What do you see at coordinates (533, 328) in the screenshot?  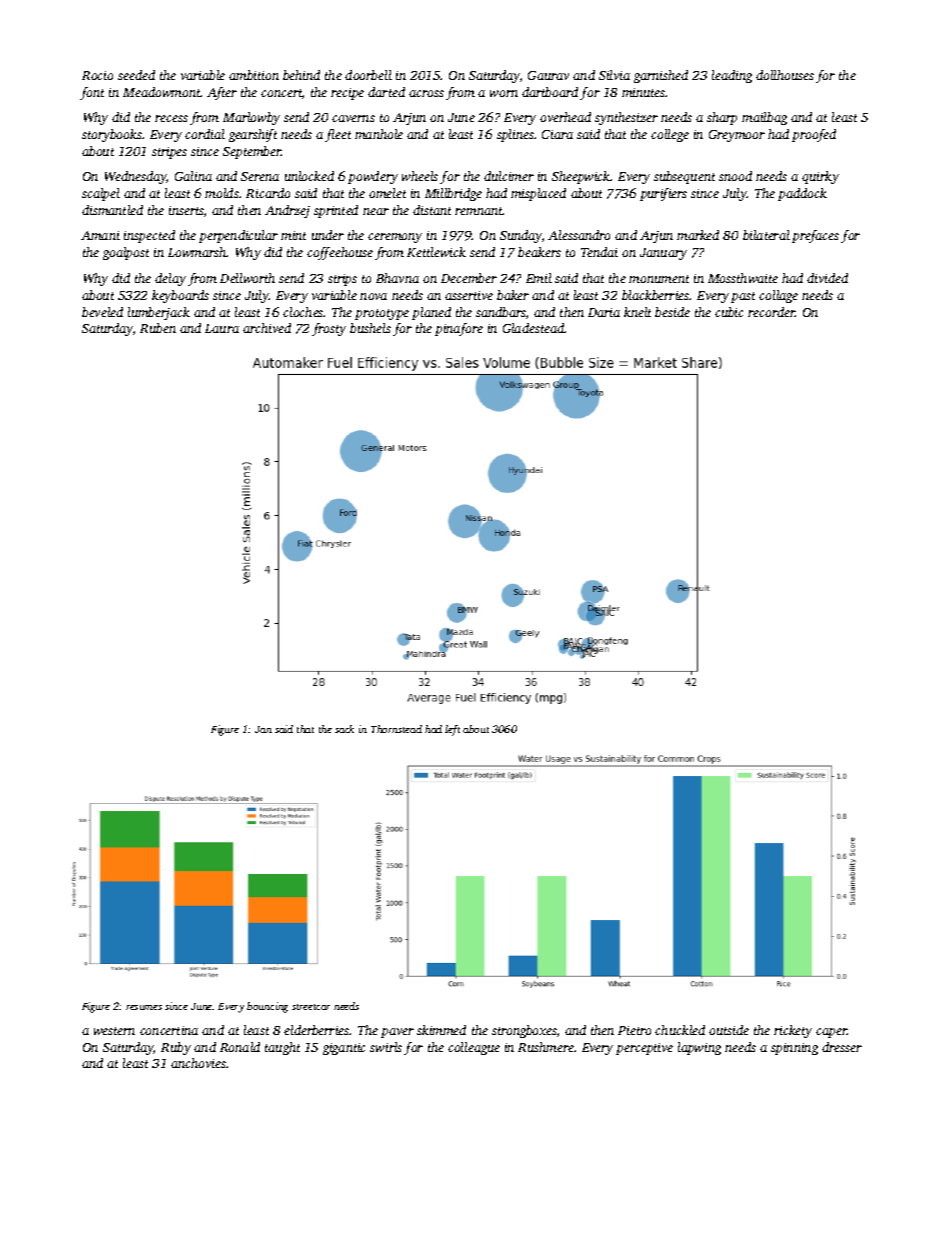 I see `Gladestead` at bounding box center [533, 328].
